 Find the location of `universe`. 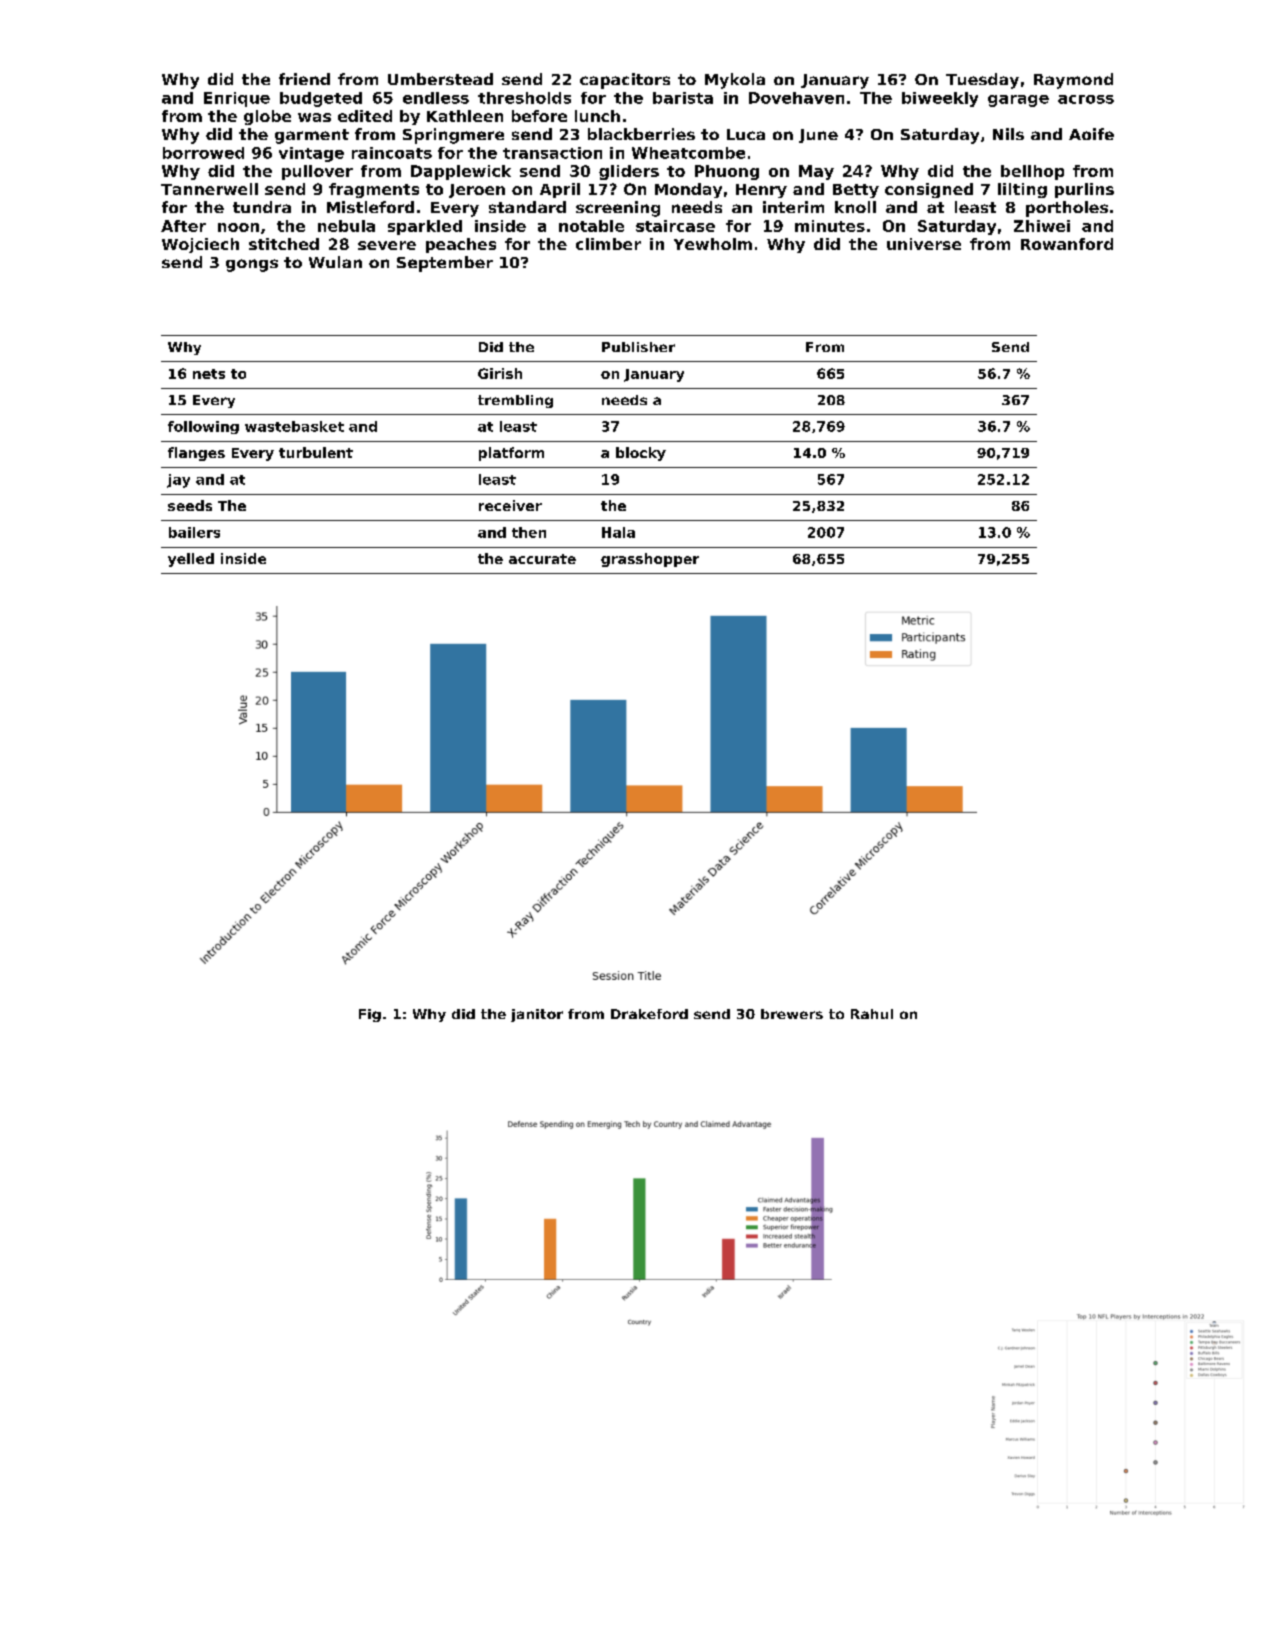

universe is located at coordinates (924, 244).
